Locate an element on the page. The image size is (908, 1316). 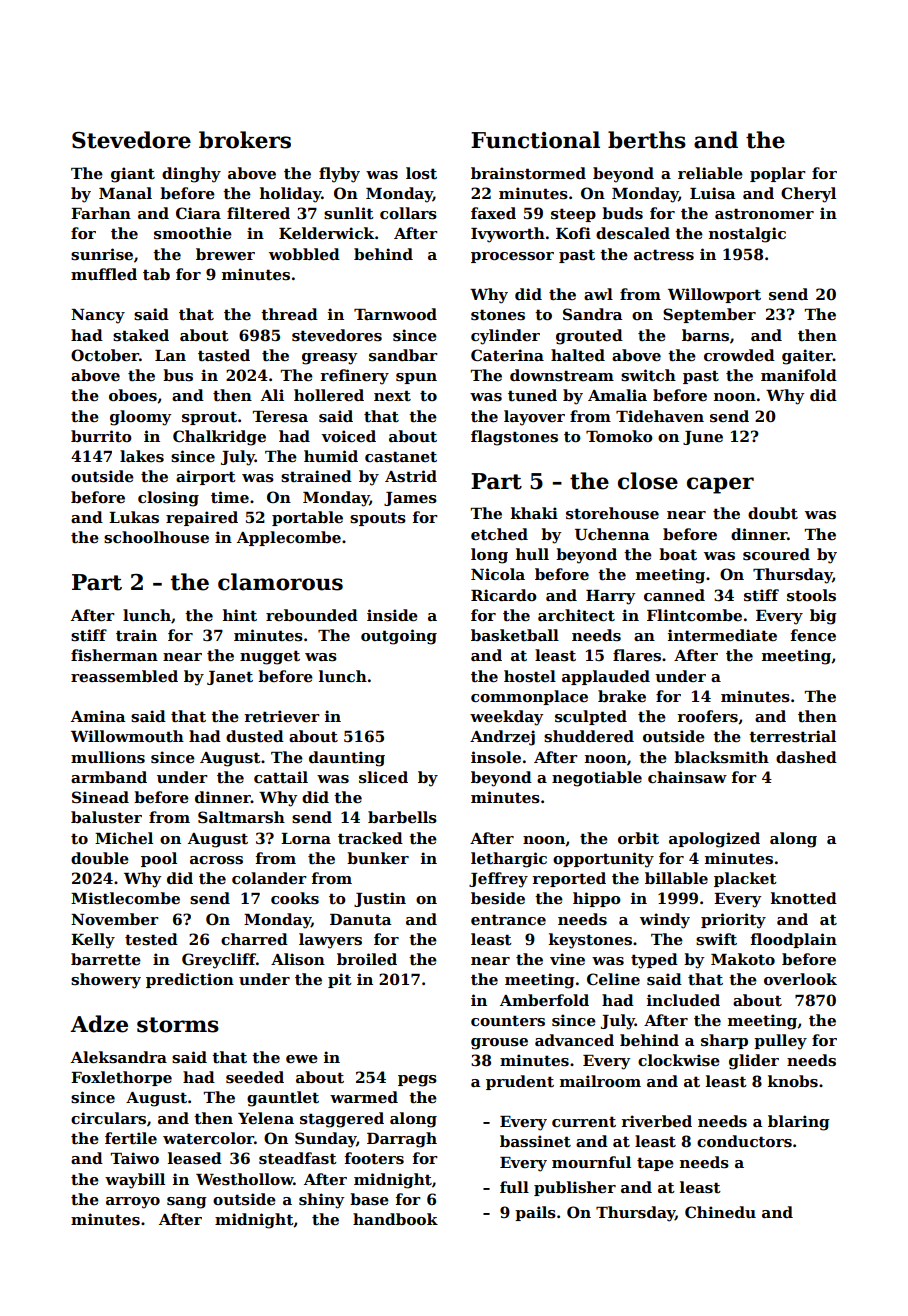
beside is located at coordinates (498, 898).
